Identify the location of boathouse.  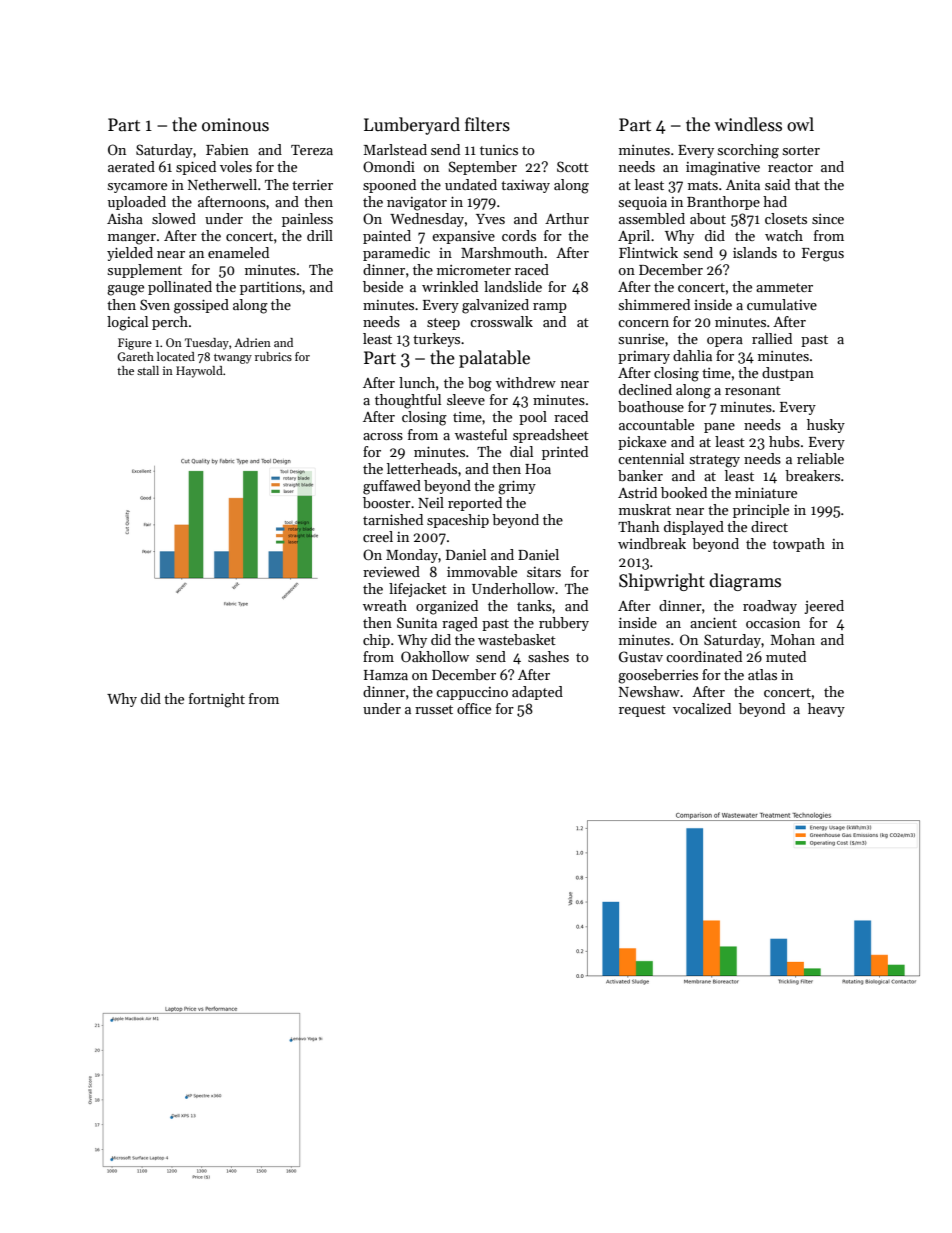
(651, 406).
